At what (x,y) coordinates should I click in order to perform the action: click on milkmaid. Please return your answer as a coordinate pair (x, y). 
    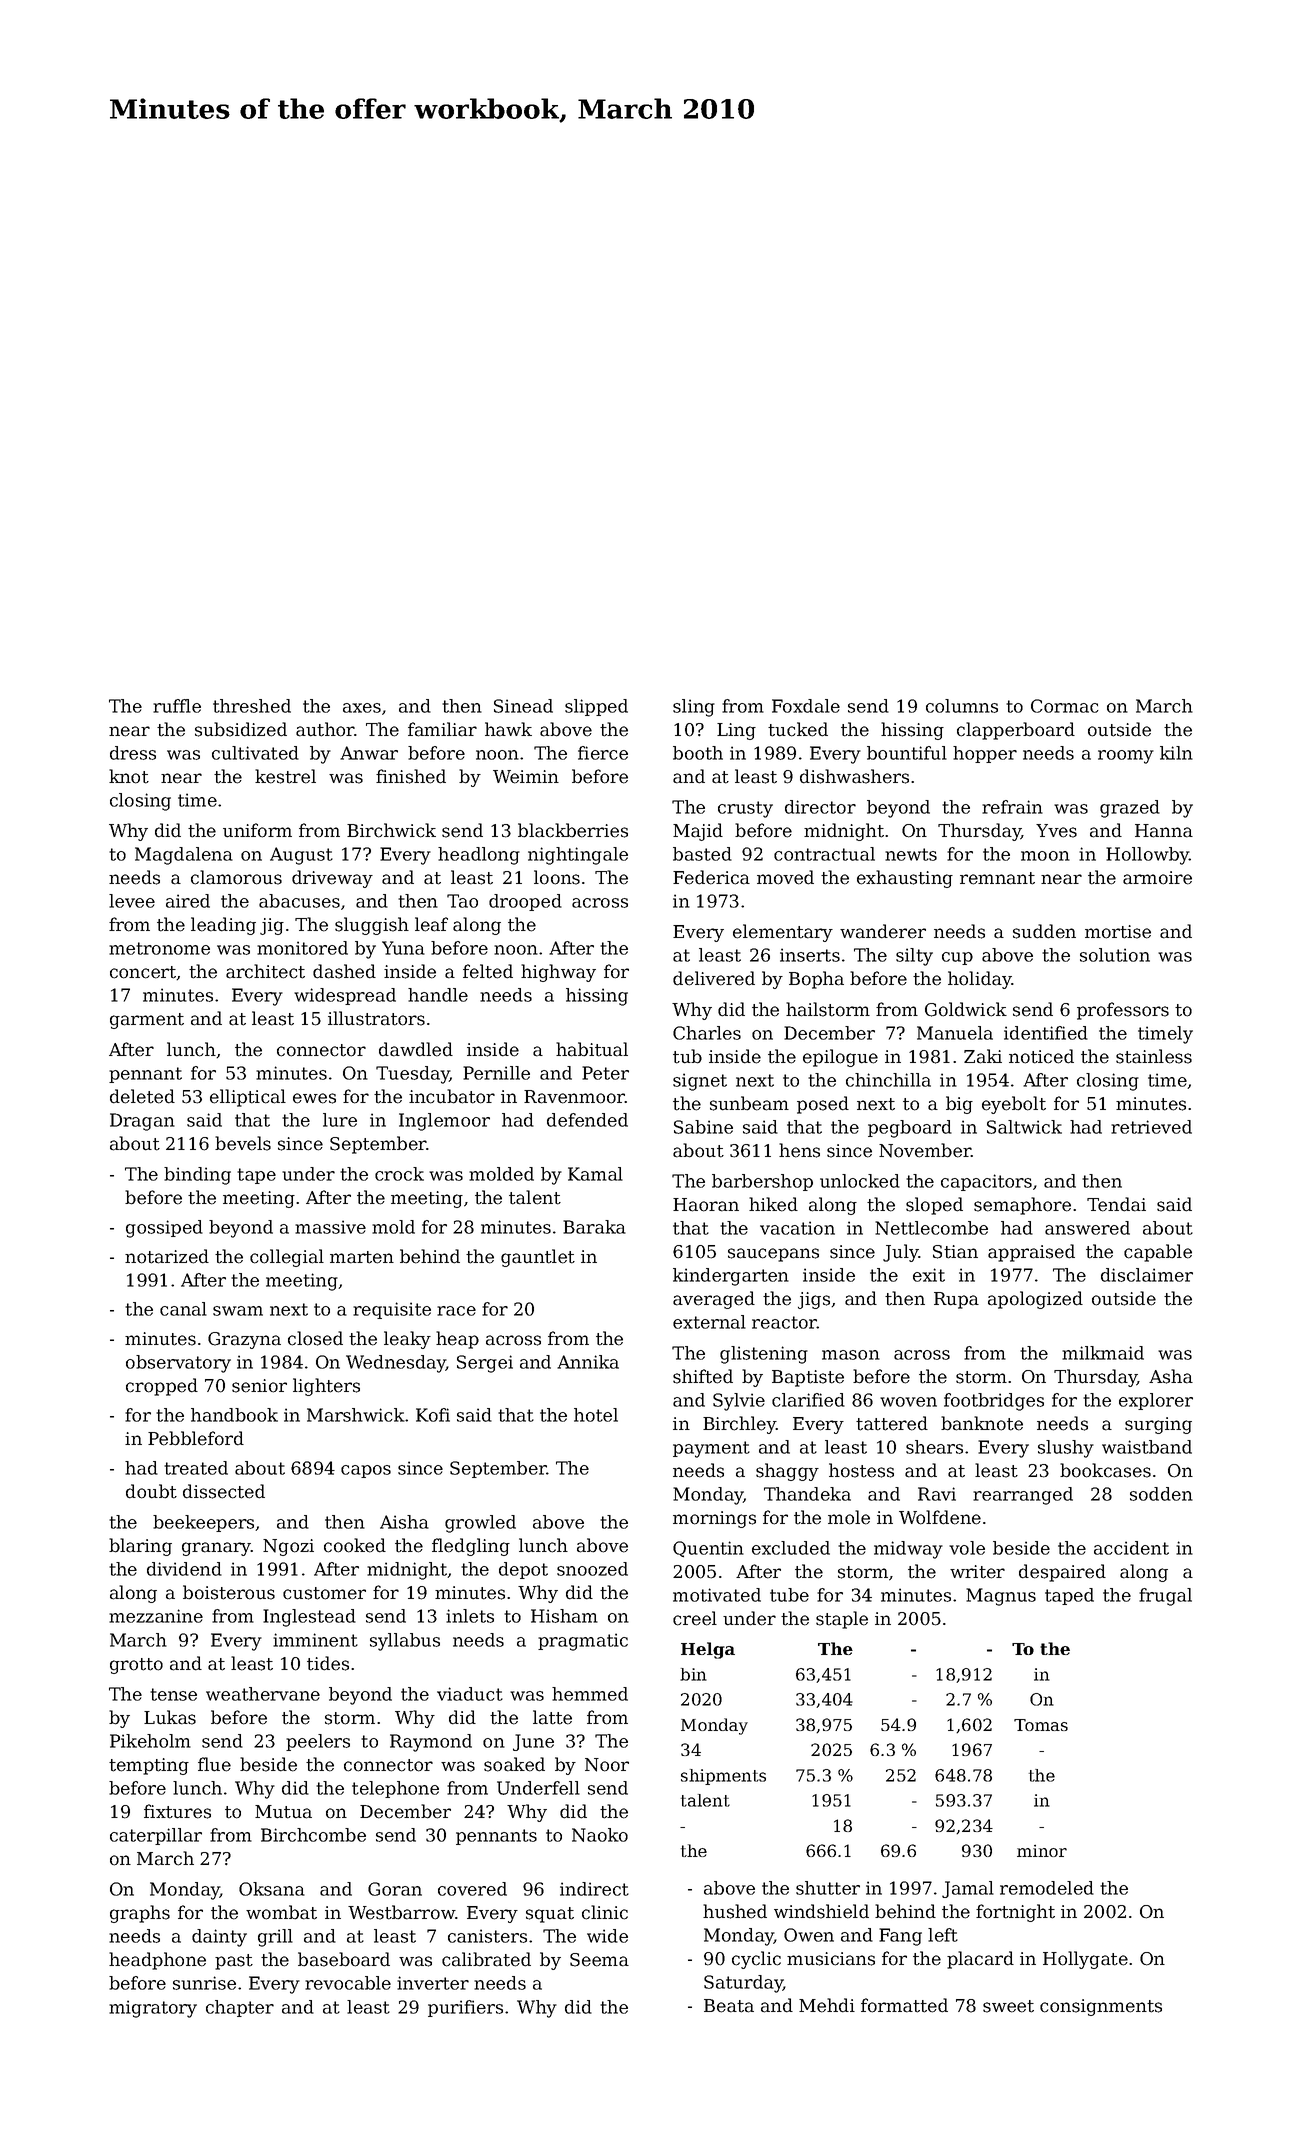
    Looking at the image, I should click on (1103, 1353).
